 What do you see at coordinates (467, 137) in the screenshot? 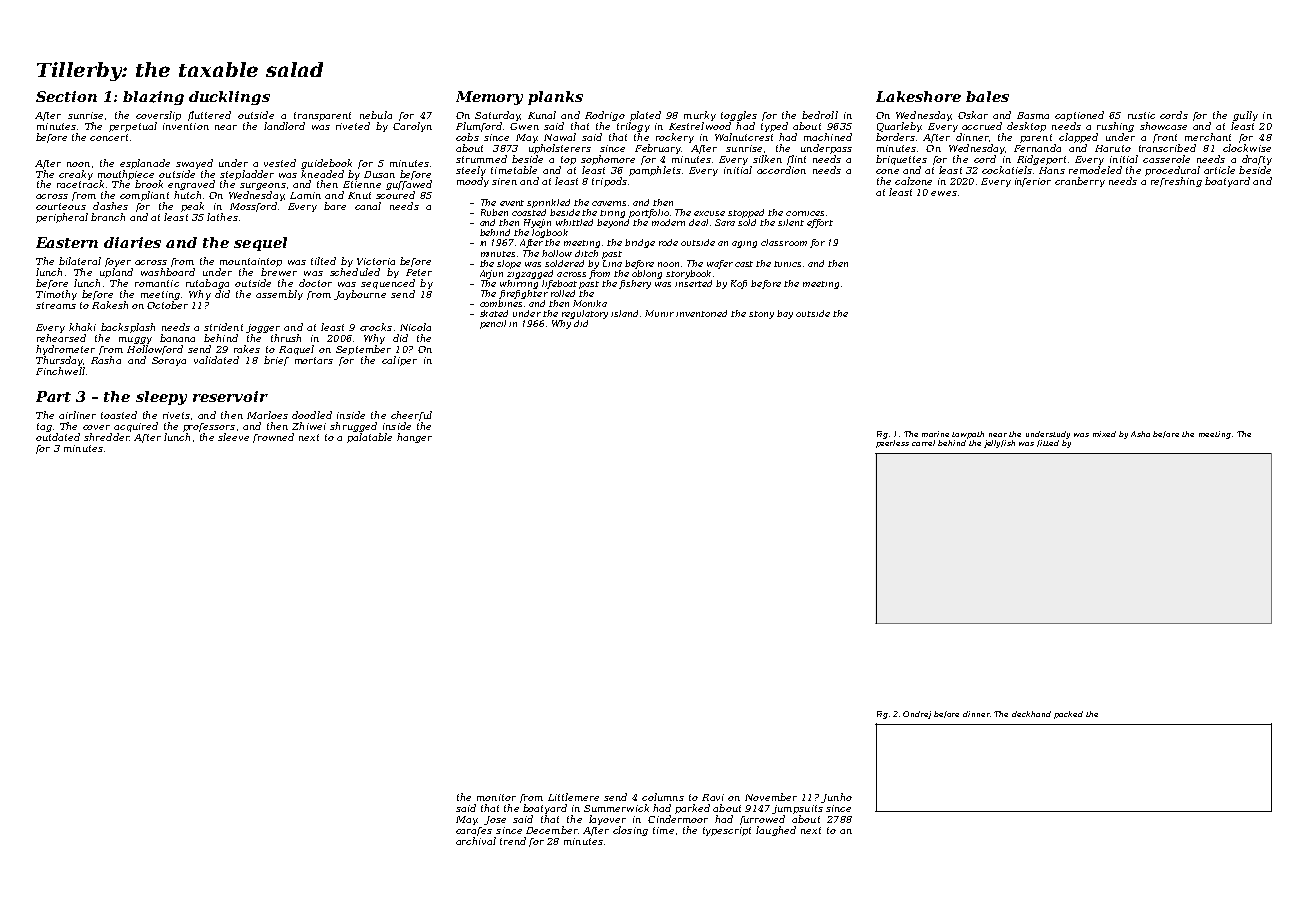
I see `cobs` at bounding box center [467, 137].
